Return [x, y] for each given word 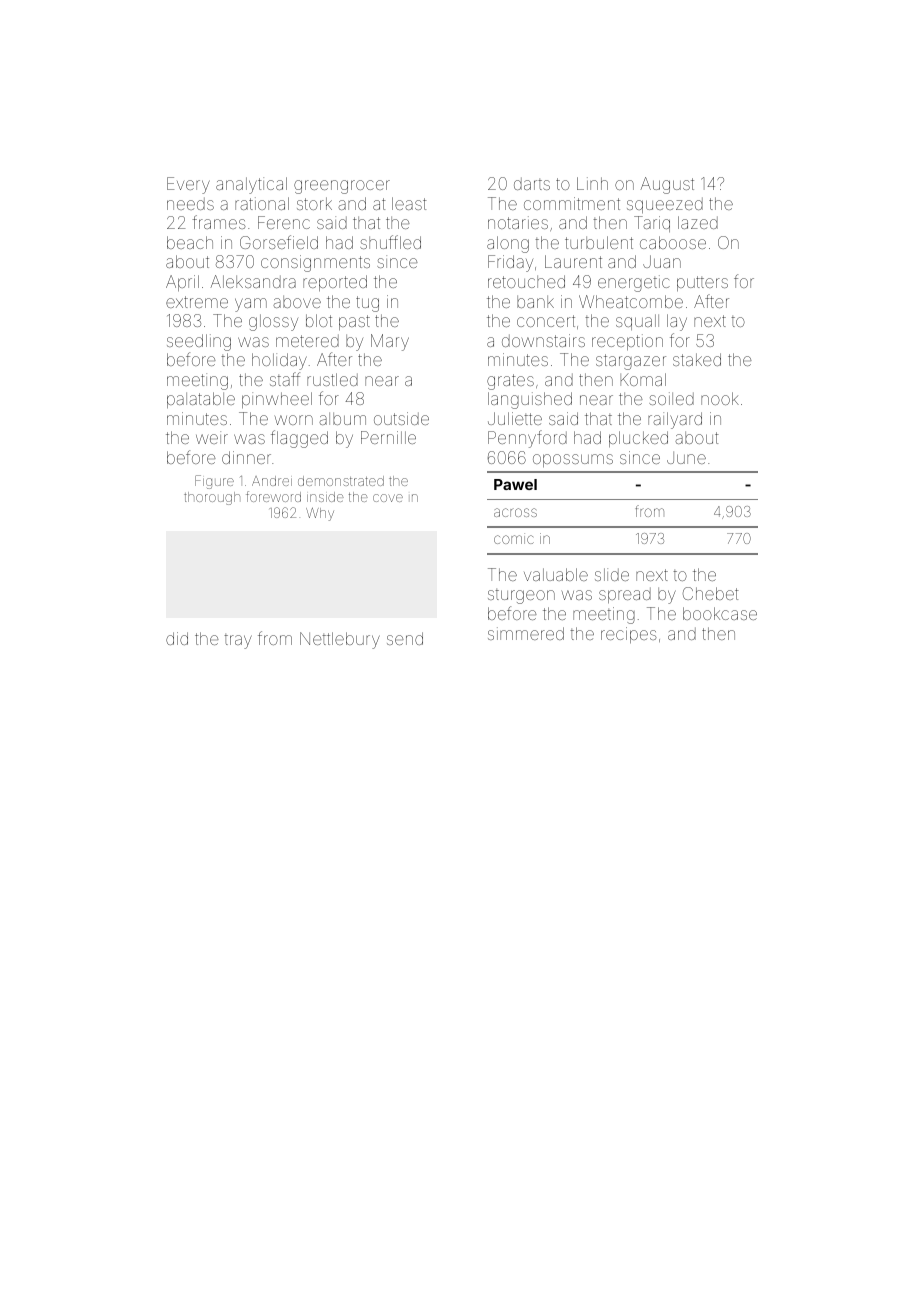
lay [677, 322]
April [182, 283]
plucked [638, 439]
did [177, 638]
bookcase [720, 613]
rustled [332, 379]
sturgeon [521, 596]
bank [535, 302]
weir [212, 437]
